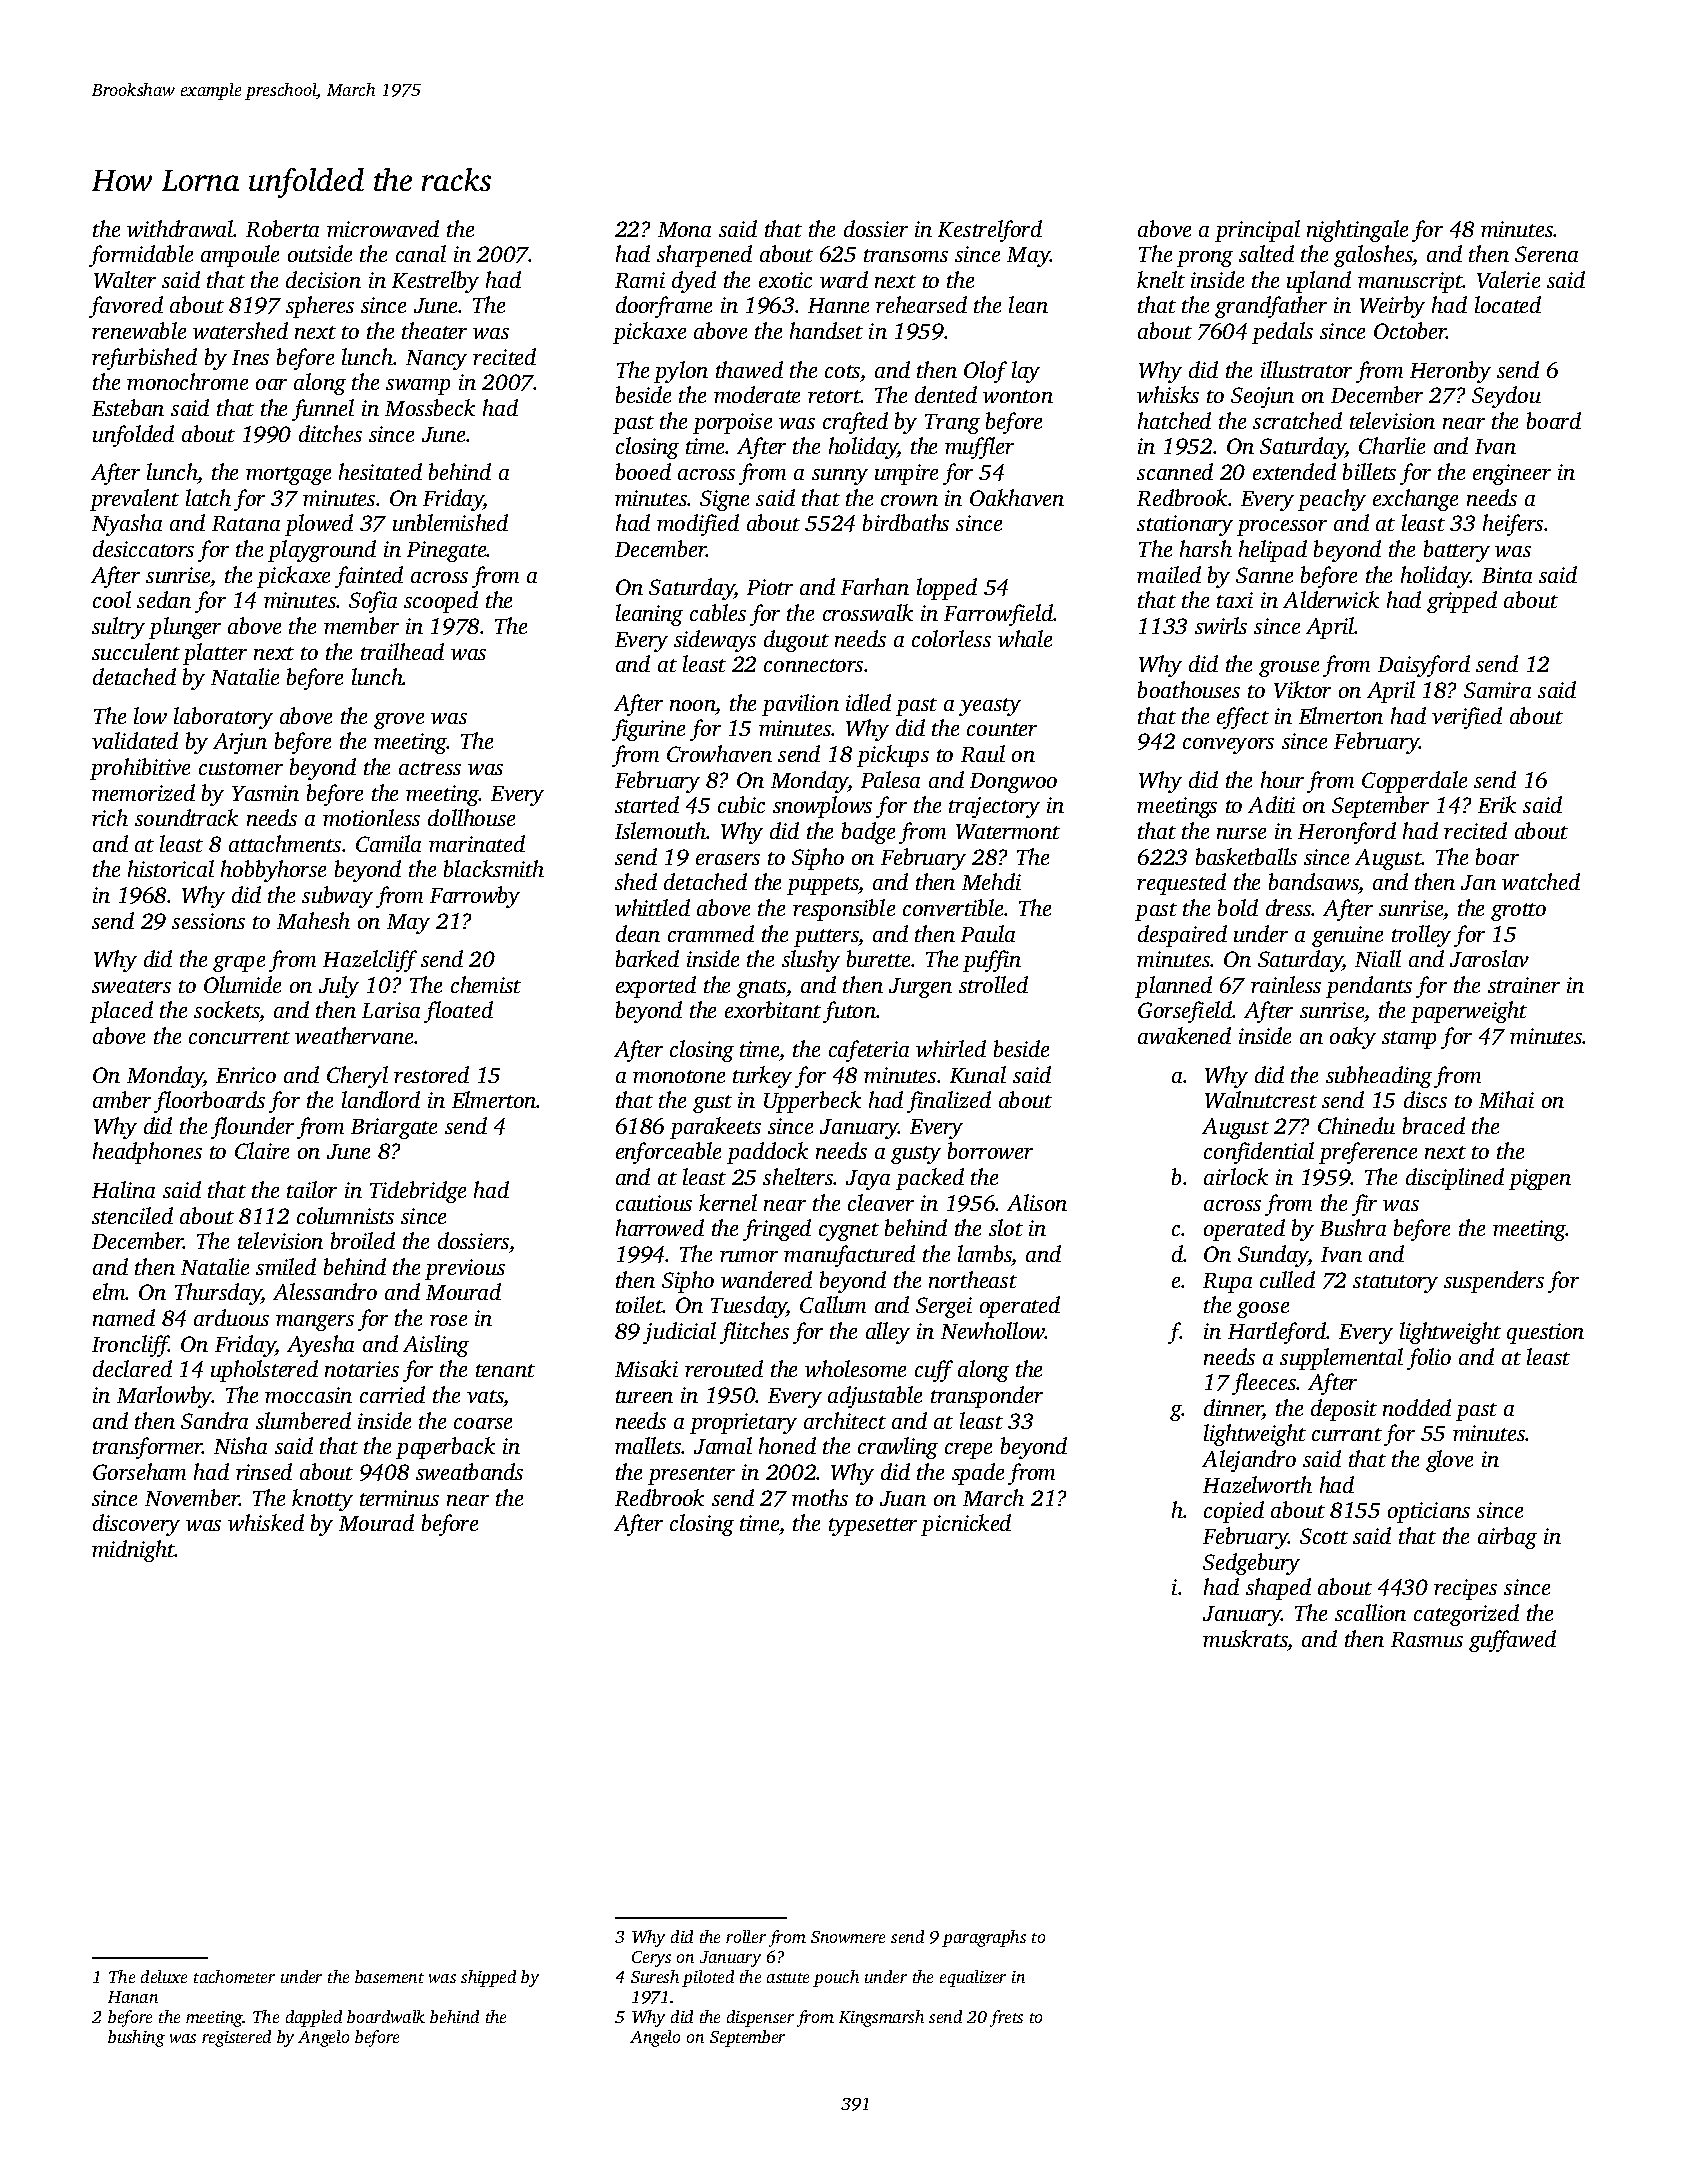 The image size is (1683, 2178). What do you see at coordinates (354, 1035) in the document?
I see `weathervane` at bounding box center [354, 1035].
